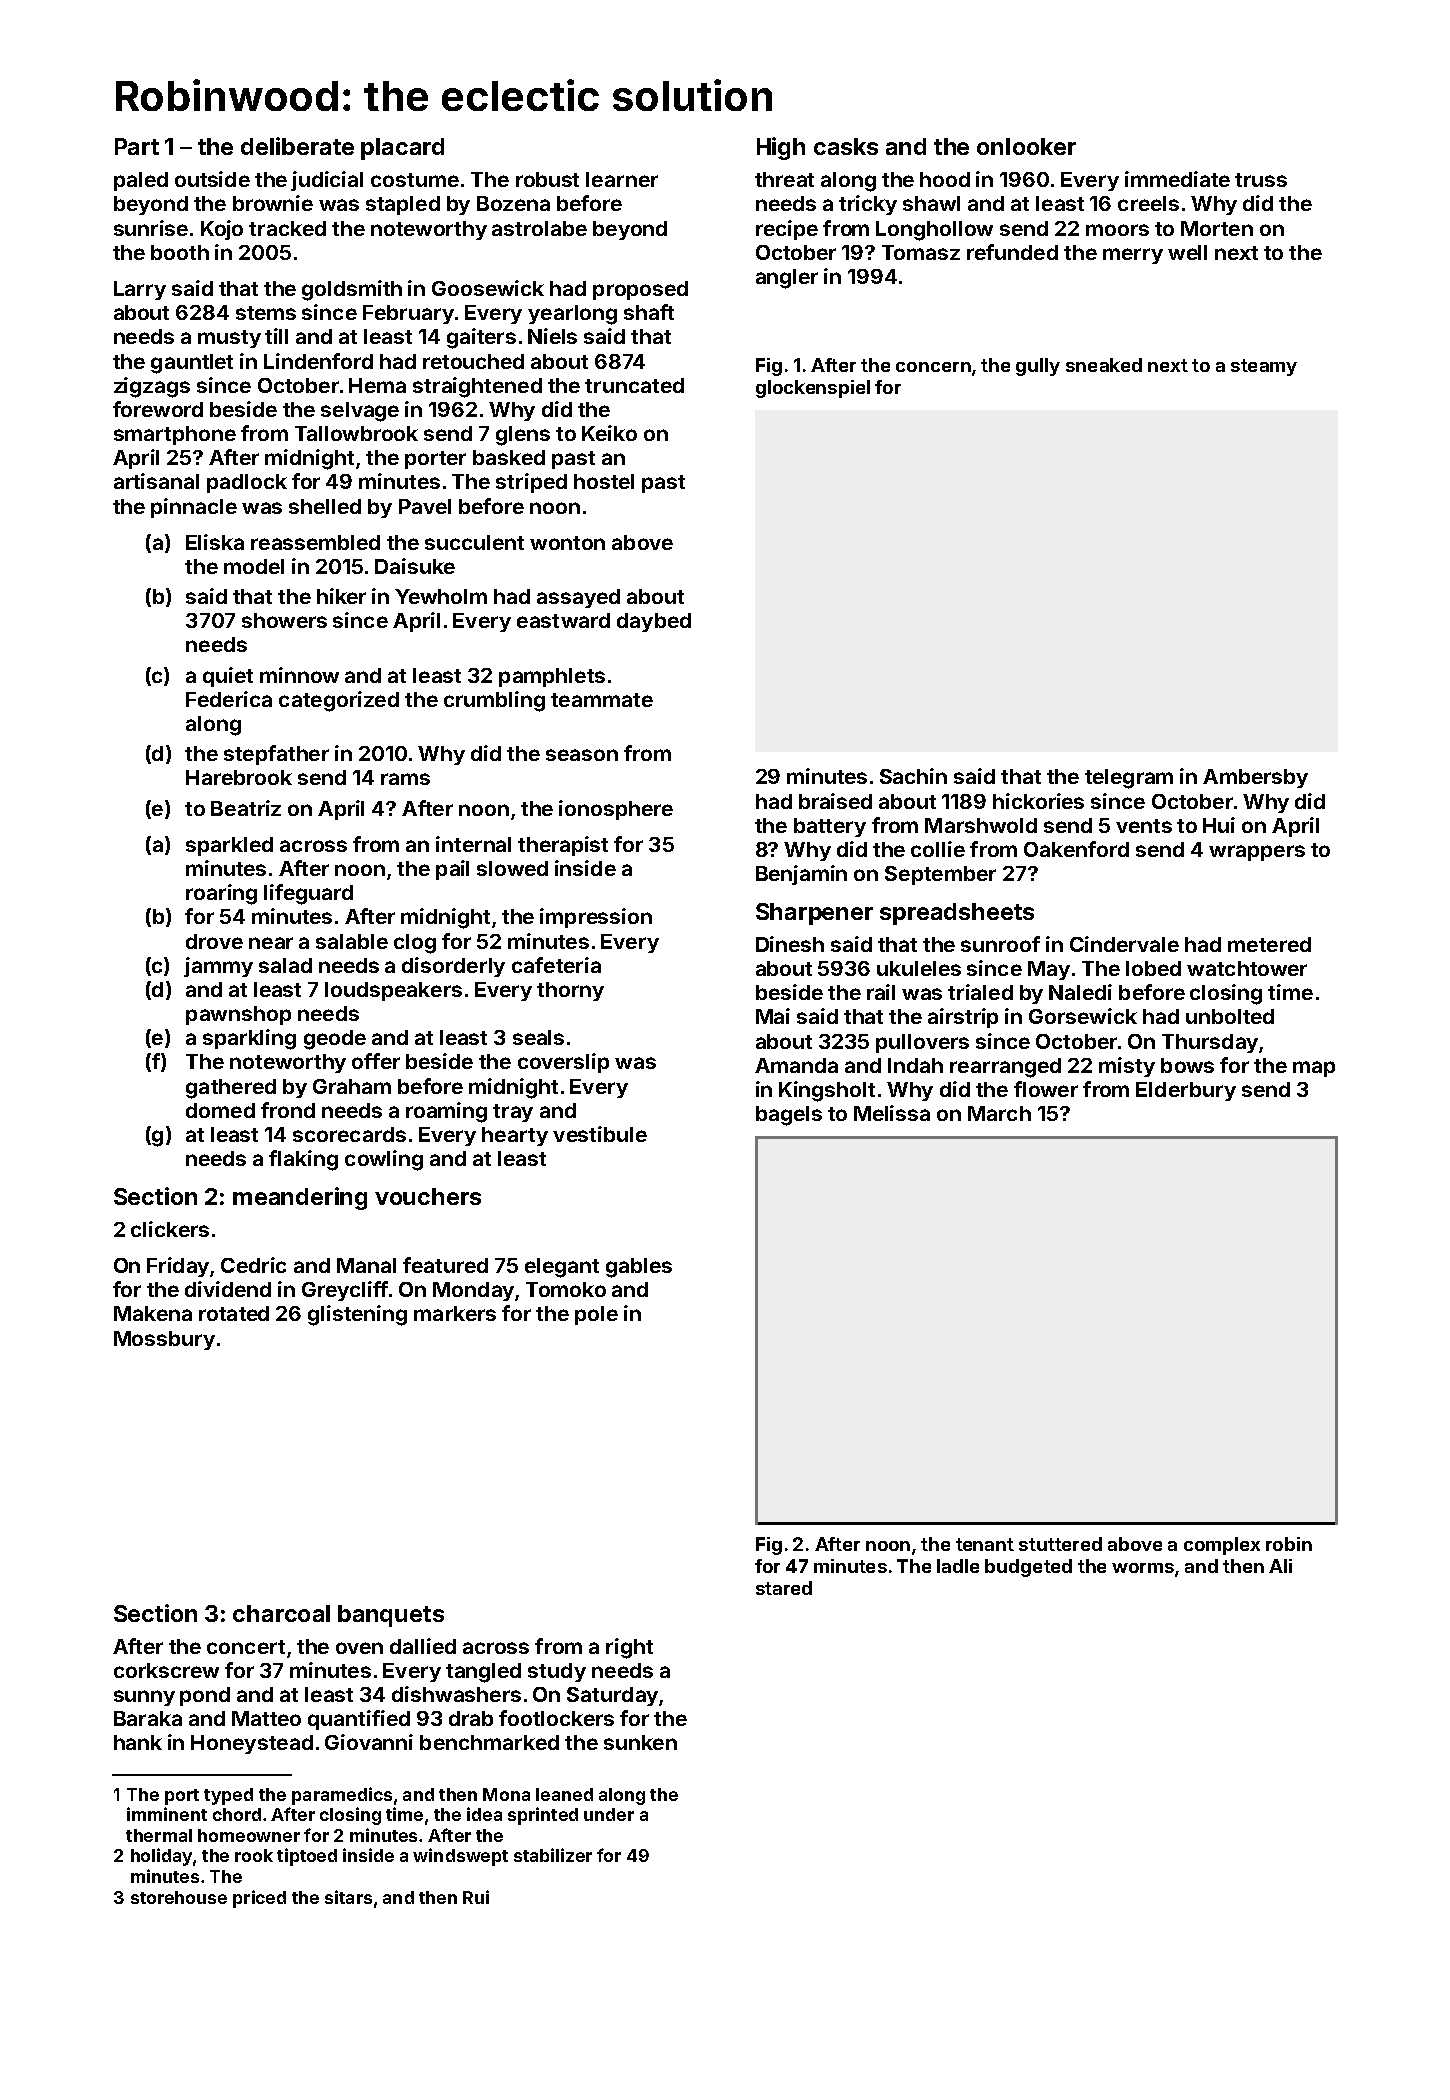  I want to click on misty, so click(1127, 1067).
